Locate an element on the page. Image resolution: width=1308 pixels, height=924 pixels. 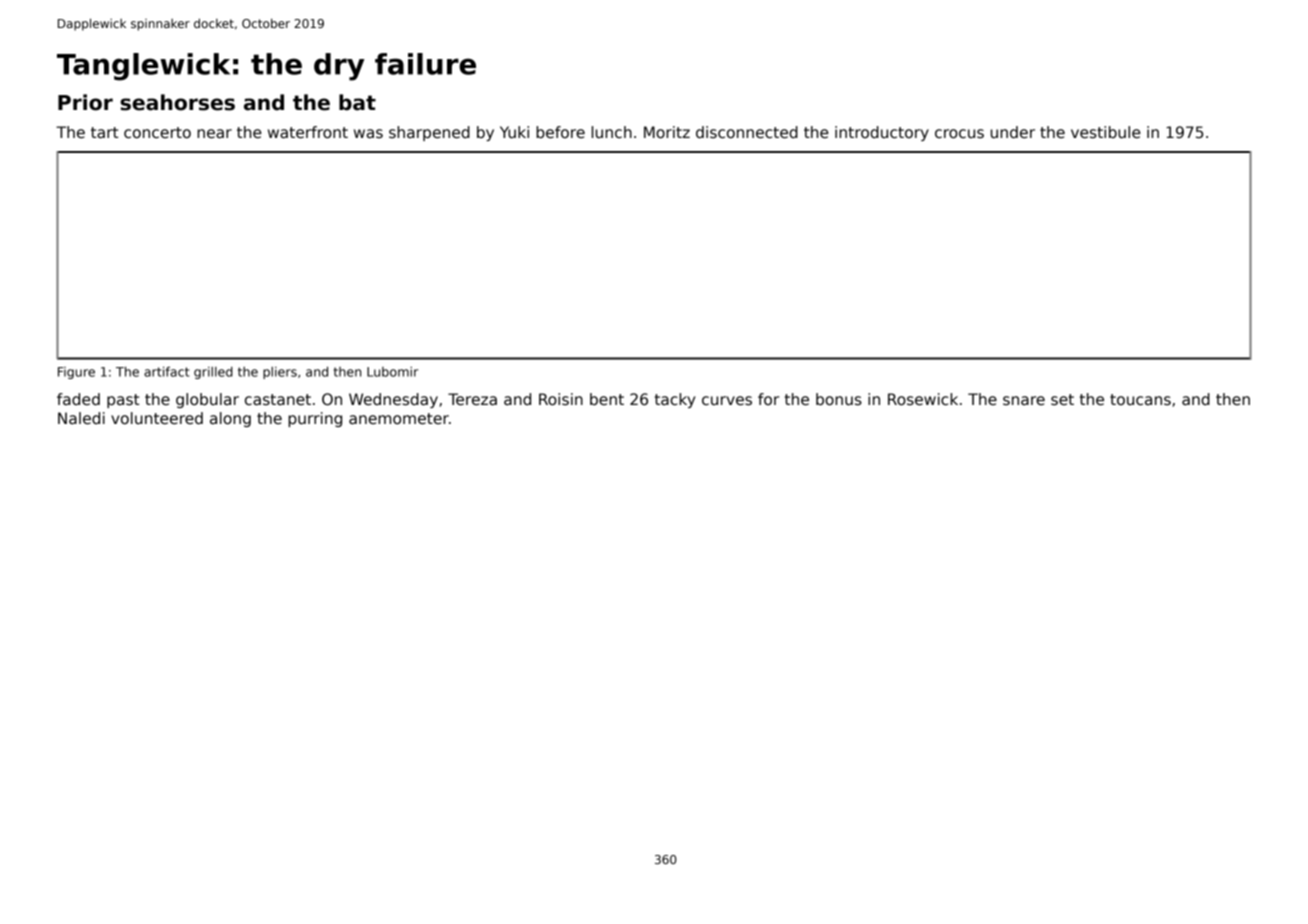
bat is located at coordinates (357, 102).
